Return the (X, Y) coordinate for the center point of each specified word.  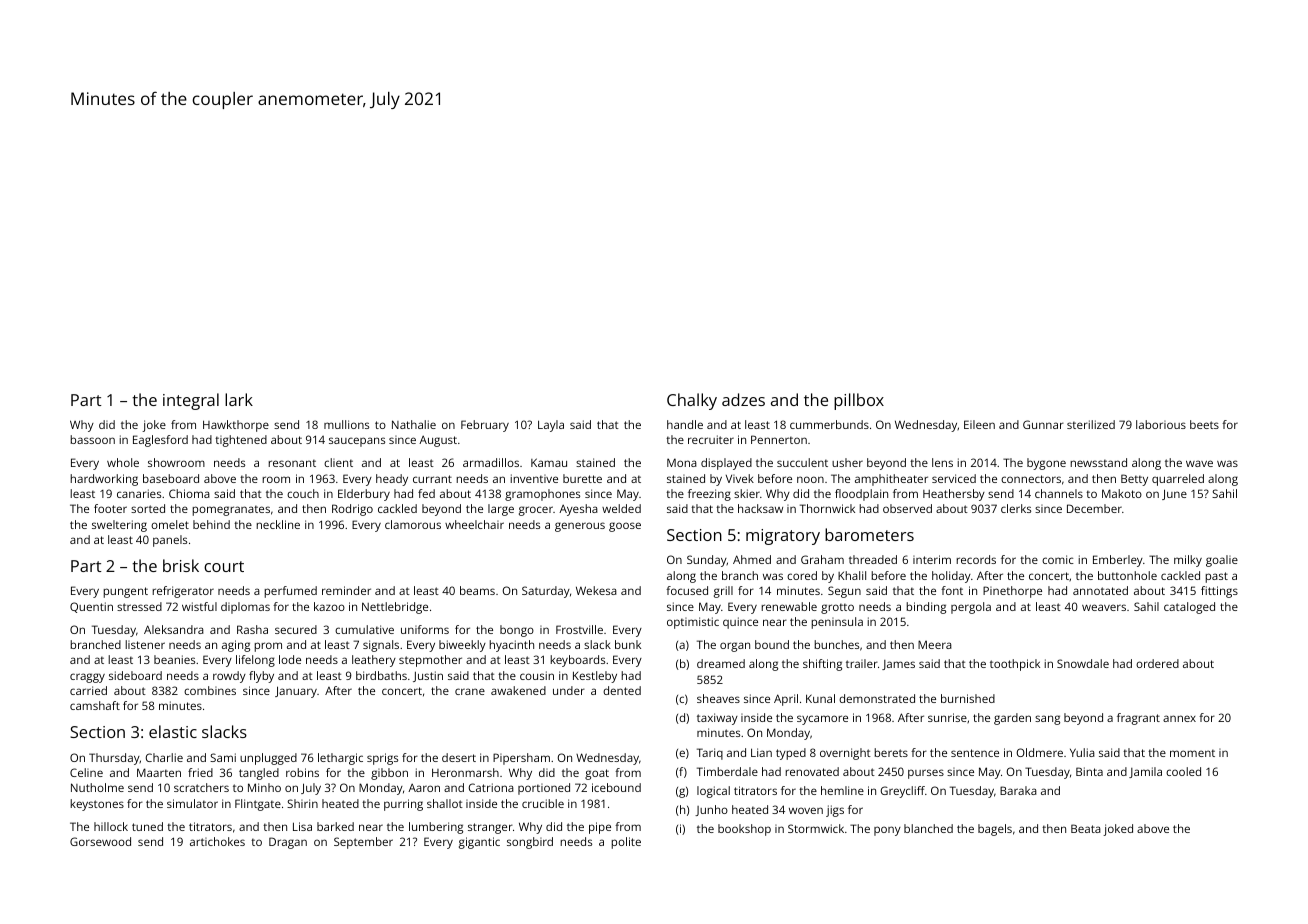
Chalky (692, 401)
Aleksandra (174, 629)
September (363, 843)
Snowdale (1083, 663)
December (1094, 508)
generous (580, 527)
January (296, 692)
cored (802, 575)
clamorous (413, 524)
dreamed (721, 663)
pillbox (859, 401)
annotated (1100, 590)
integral (191, 401)
